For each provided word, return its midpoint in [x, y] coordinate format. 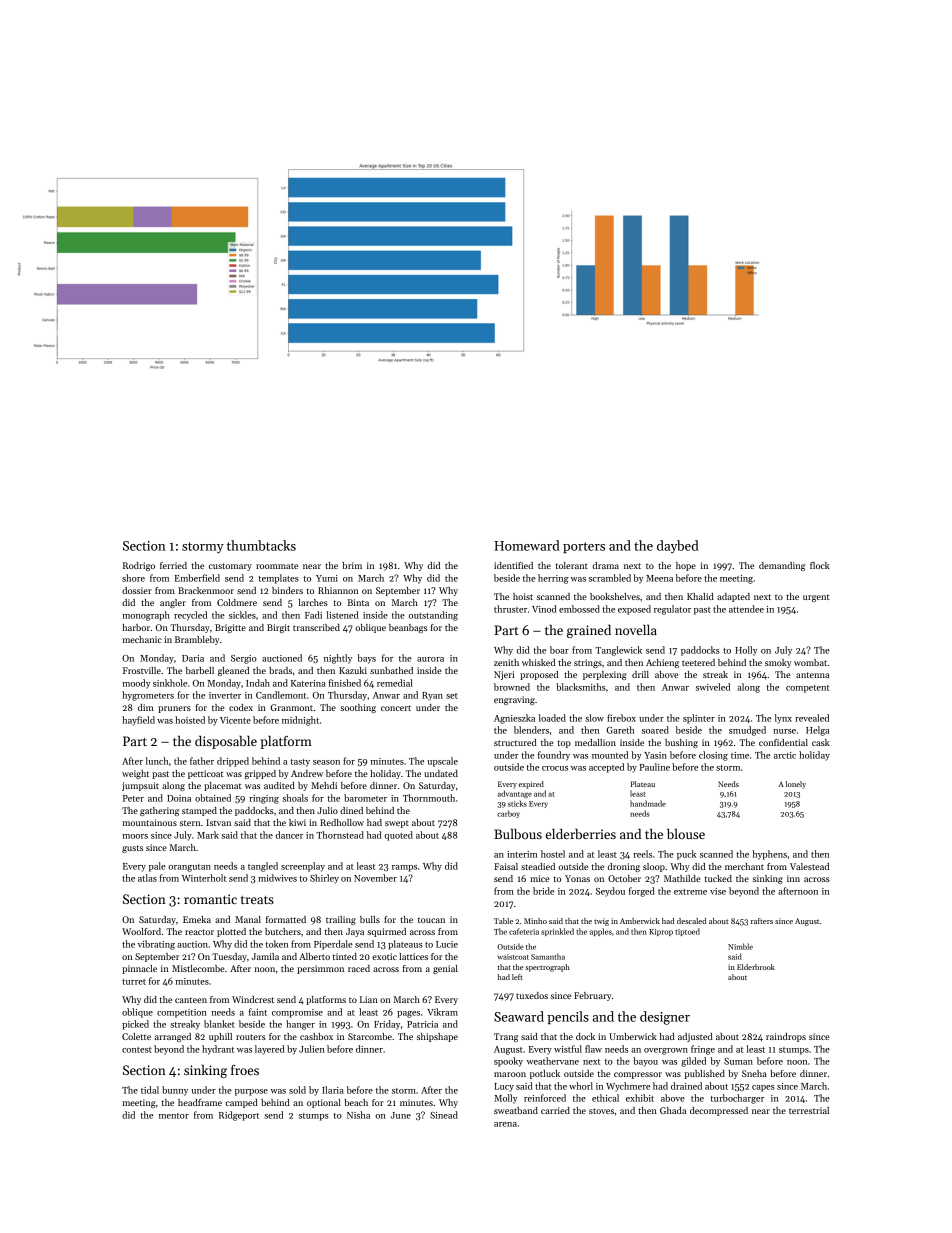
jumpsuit [140, 786]
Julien [312, 1049]
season [326, 762]
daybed [678, 547]
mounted [610, 755]
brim [352, 565]
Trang [506, 1037]
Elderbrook [756, 967]
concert [396, 708]
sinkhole [170, 683]
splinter [699, 719]
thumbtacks [261, 545]
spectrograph [547, 968]
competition [182, 1013]
